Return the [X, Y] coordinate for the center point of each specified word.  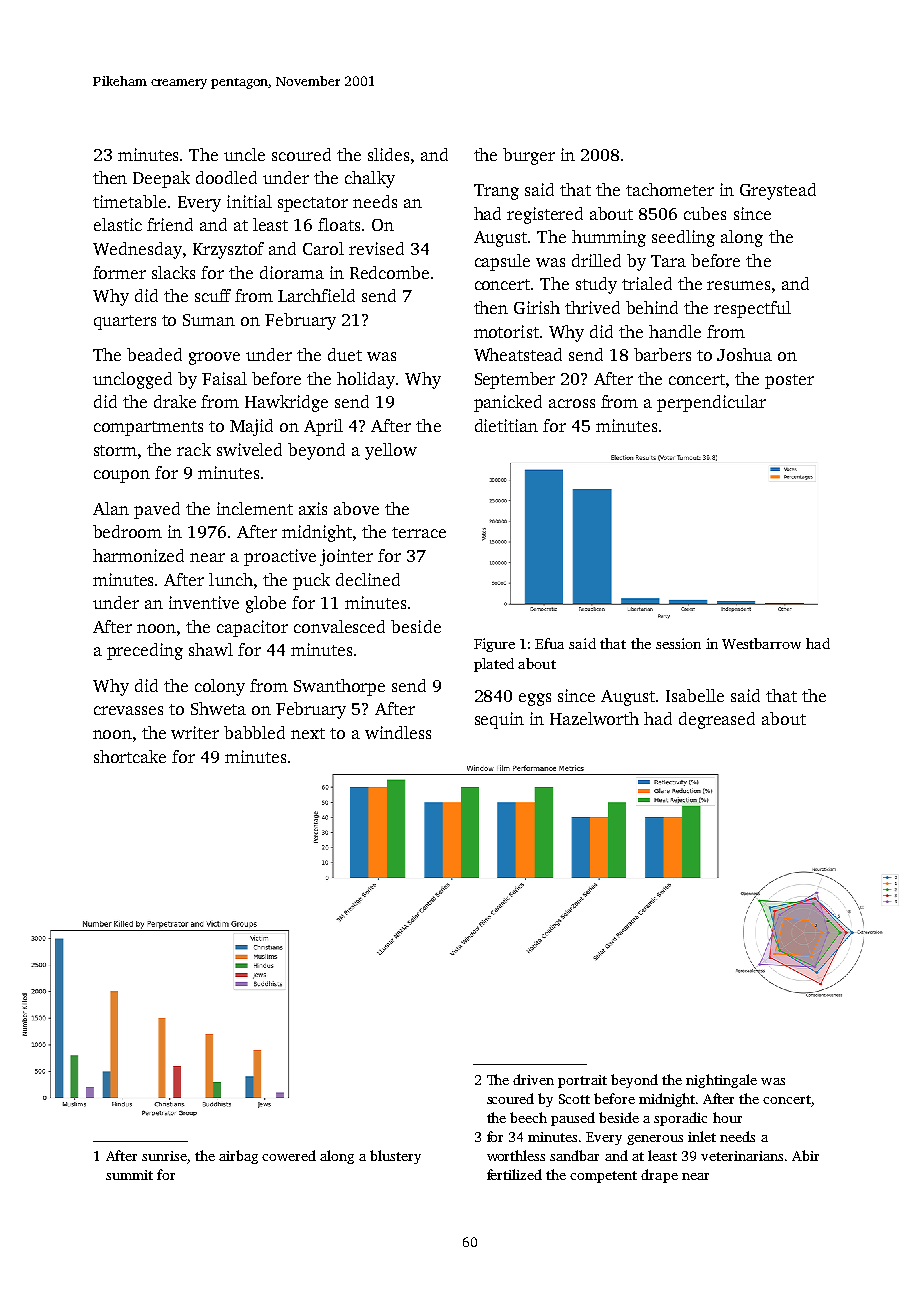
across [572, 403]
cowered [289, 1155]
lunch [231, 579]
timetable [129, 201]
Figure [494, 645]
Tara [668, 261]
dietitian [506, 425]
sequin [499, 720]
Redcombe [389, 272]
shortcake [130, 756]
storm [115, 450]
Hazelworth [594, 718]
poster [789, 381]
